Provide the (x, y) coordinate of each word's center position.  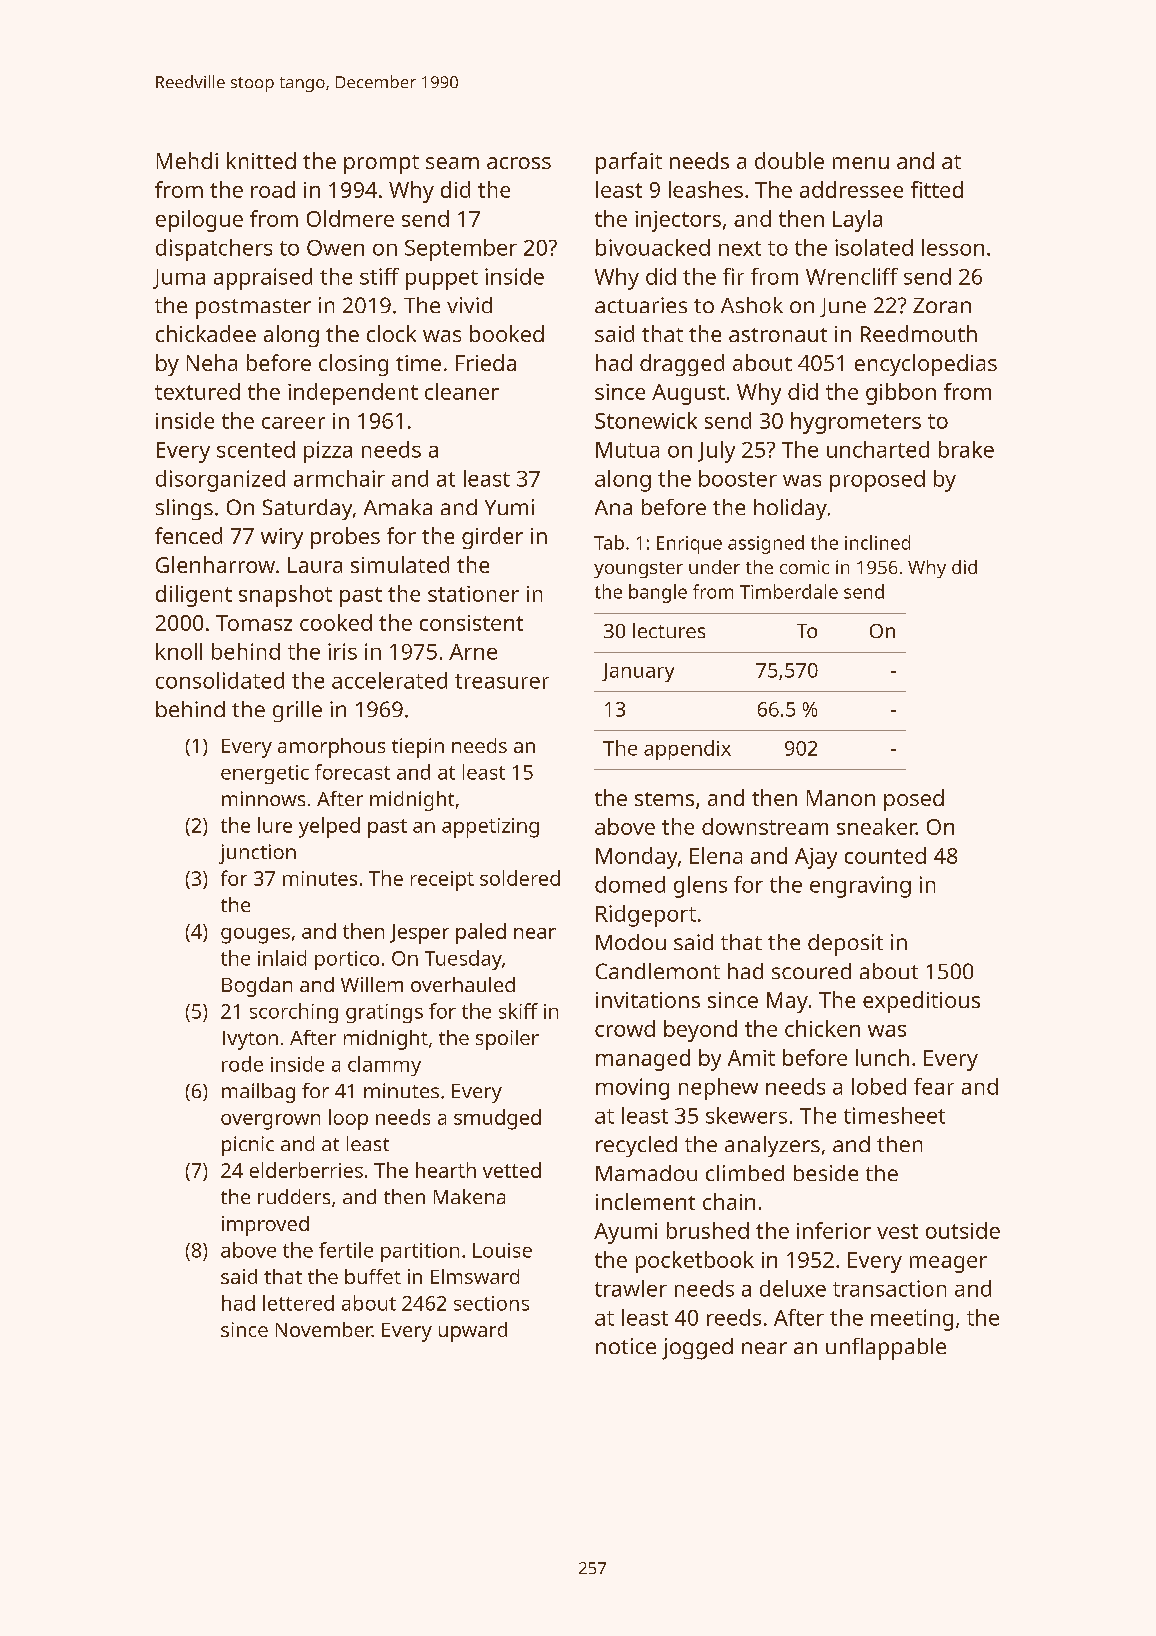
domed (630, 884)
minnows (263, 798)
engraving (860, 887)
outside (963, 1230)
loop (348, 1119)
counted (885, 855)
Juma (179, 279)
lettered (298, 1303)
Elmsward (475, 1276)
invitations (648, 1000)
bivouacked (653, 247)
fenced (188, 535)
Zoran (942, 305)
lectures (669, 630)
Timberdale (789, 591)
